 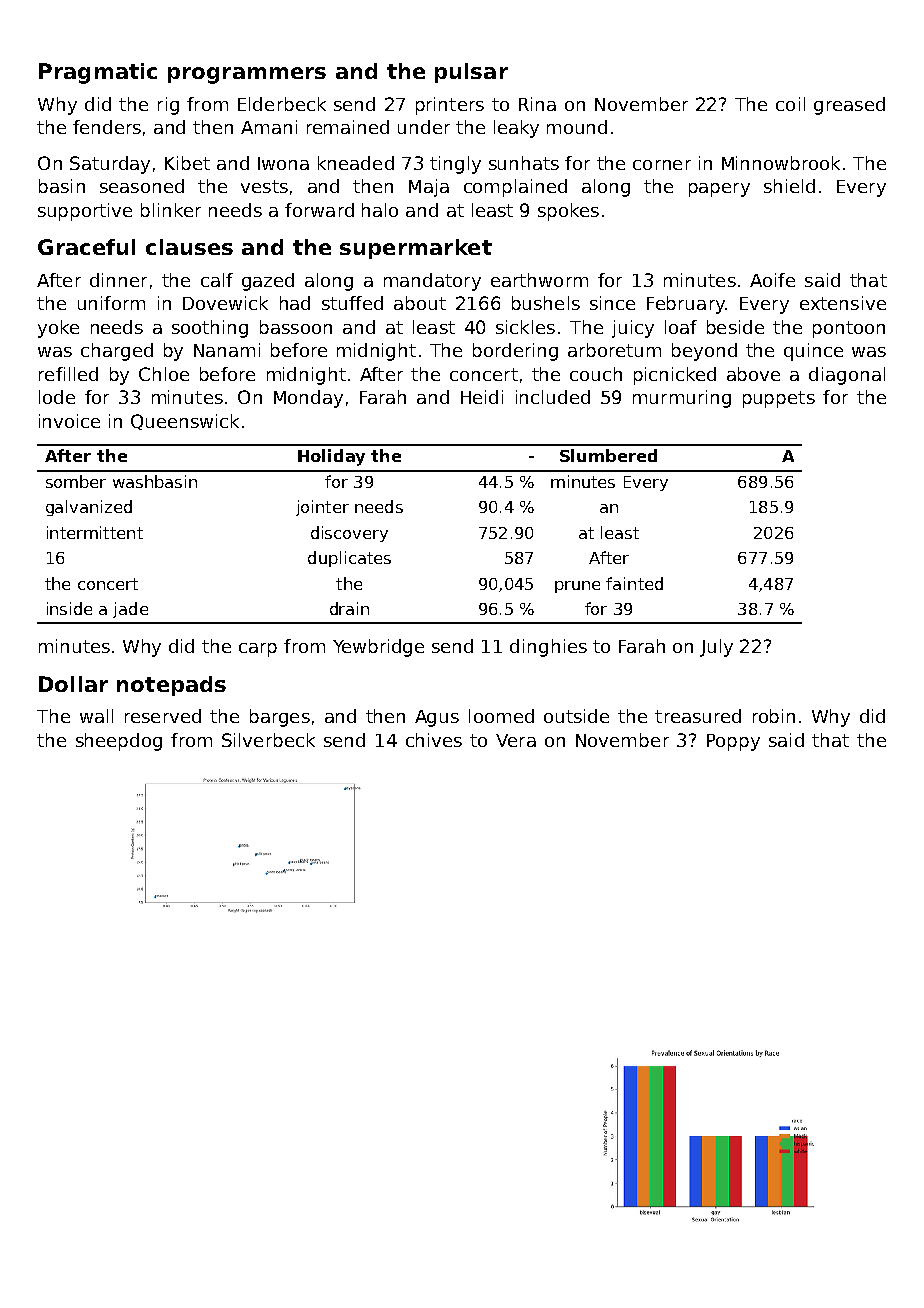 I want to click on supportive, so click(x=85, y=212).
